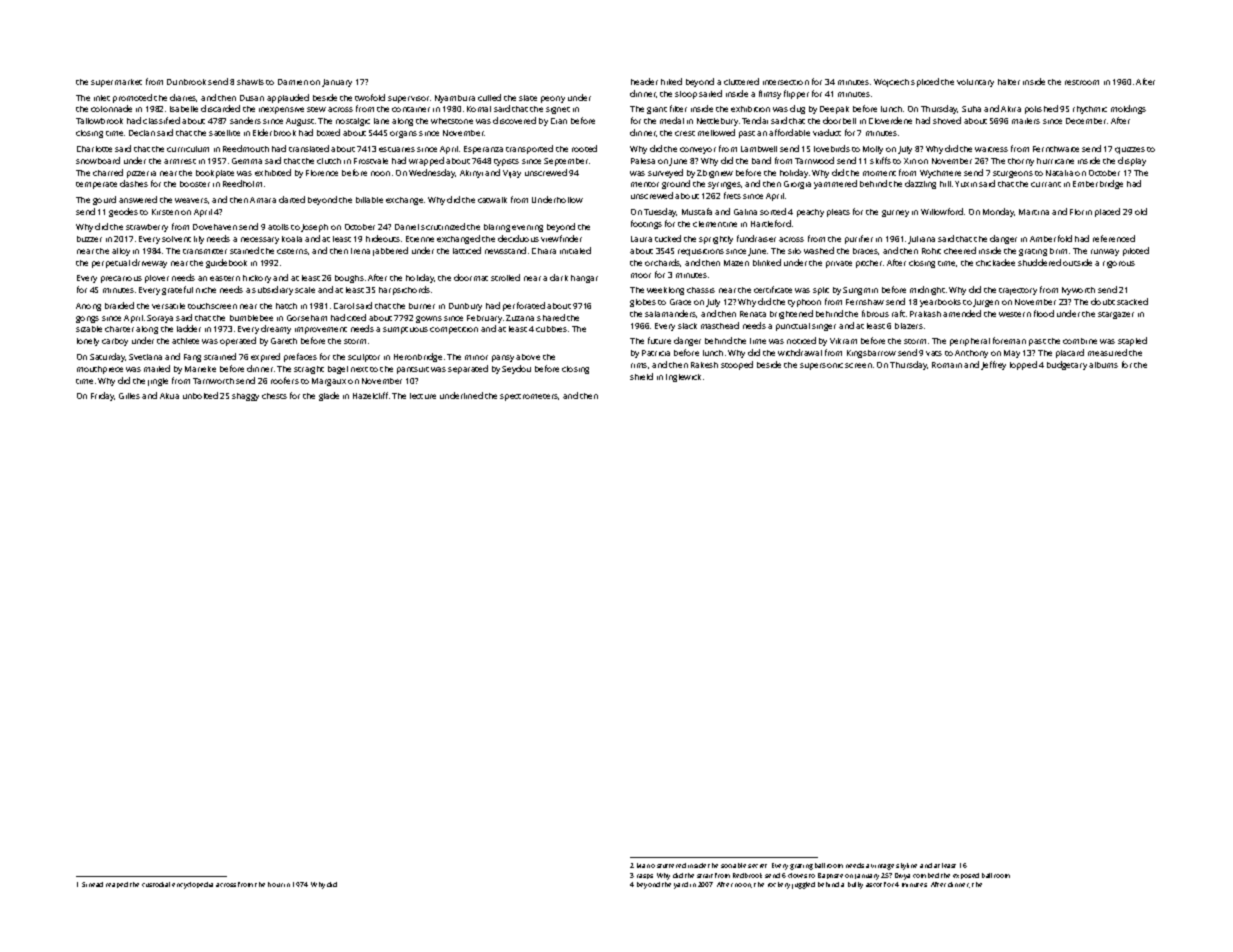 The width and height of the image is (1233, 952). Describe the element at coordinates (821, 366) in the image. I see `supersonic` at that location.
